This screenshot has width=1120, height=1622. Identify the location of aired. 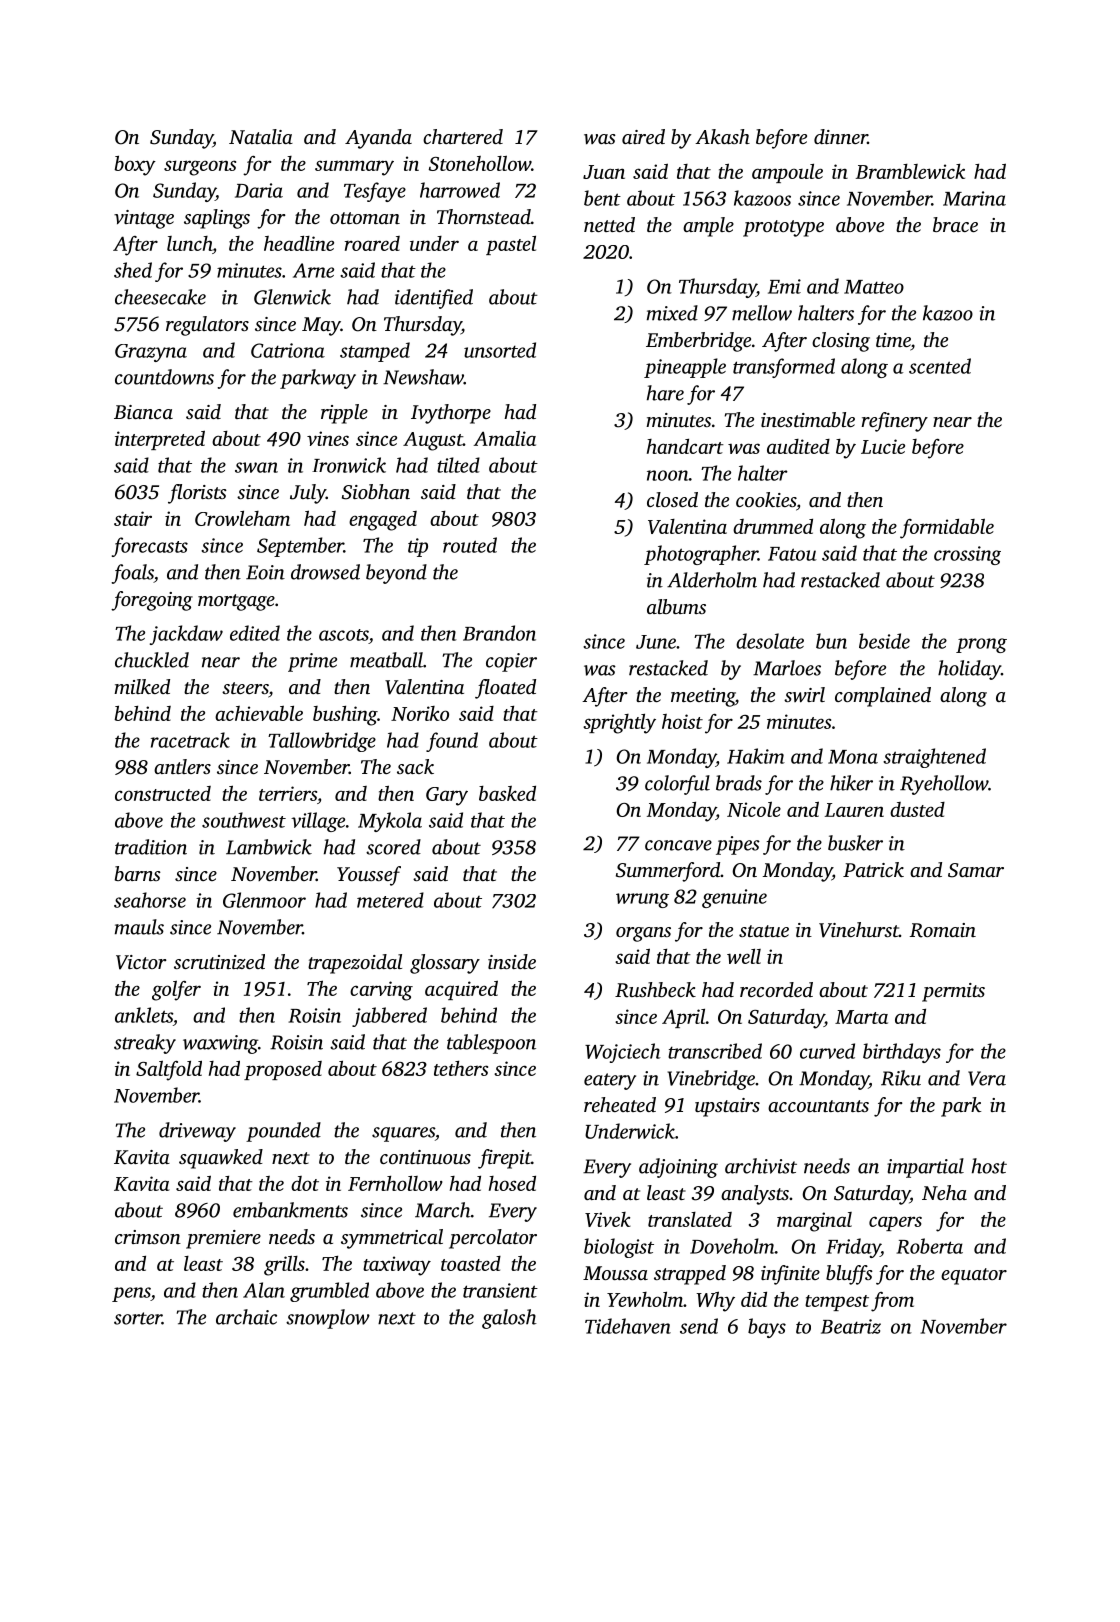
(643, 136).
